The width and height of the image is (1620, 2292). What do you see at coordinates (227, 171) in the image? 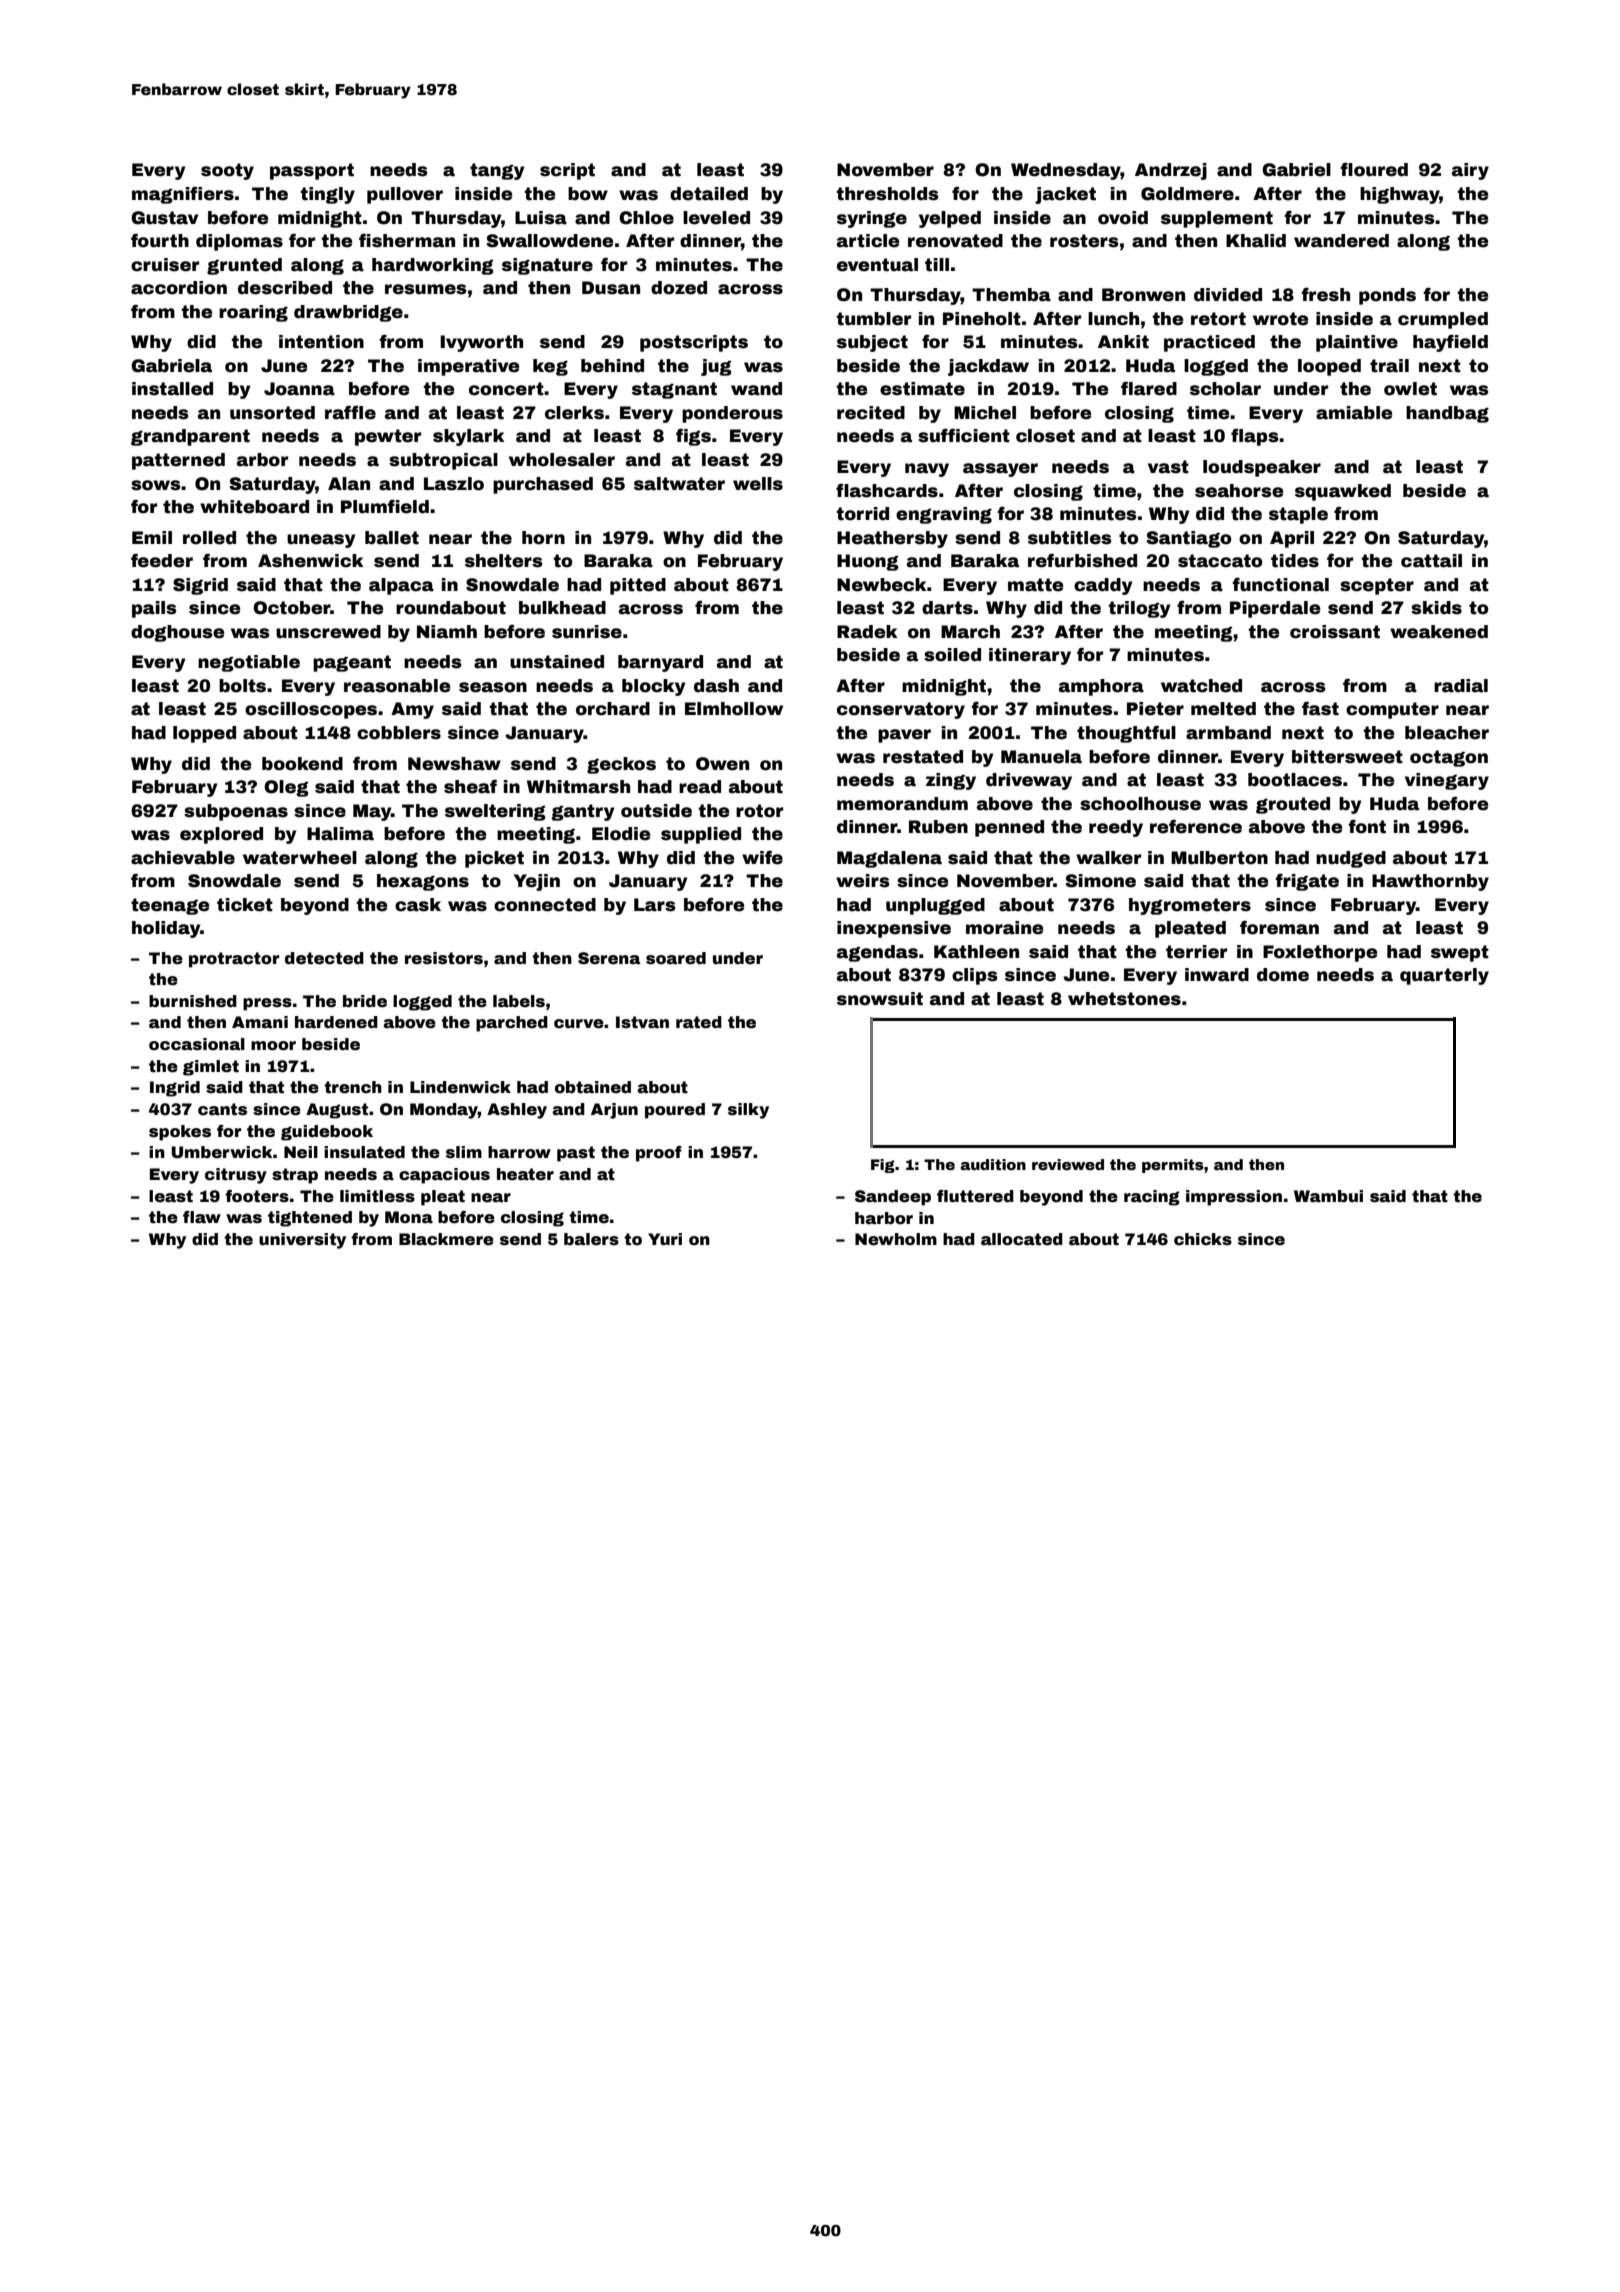
I see `sooty` at bounding box center [227, 171].
